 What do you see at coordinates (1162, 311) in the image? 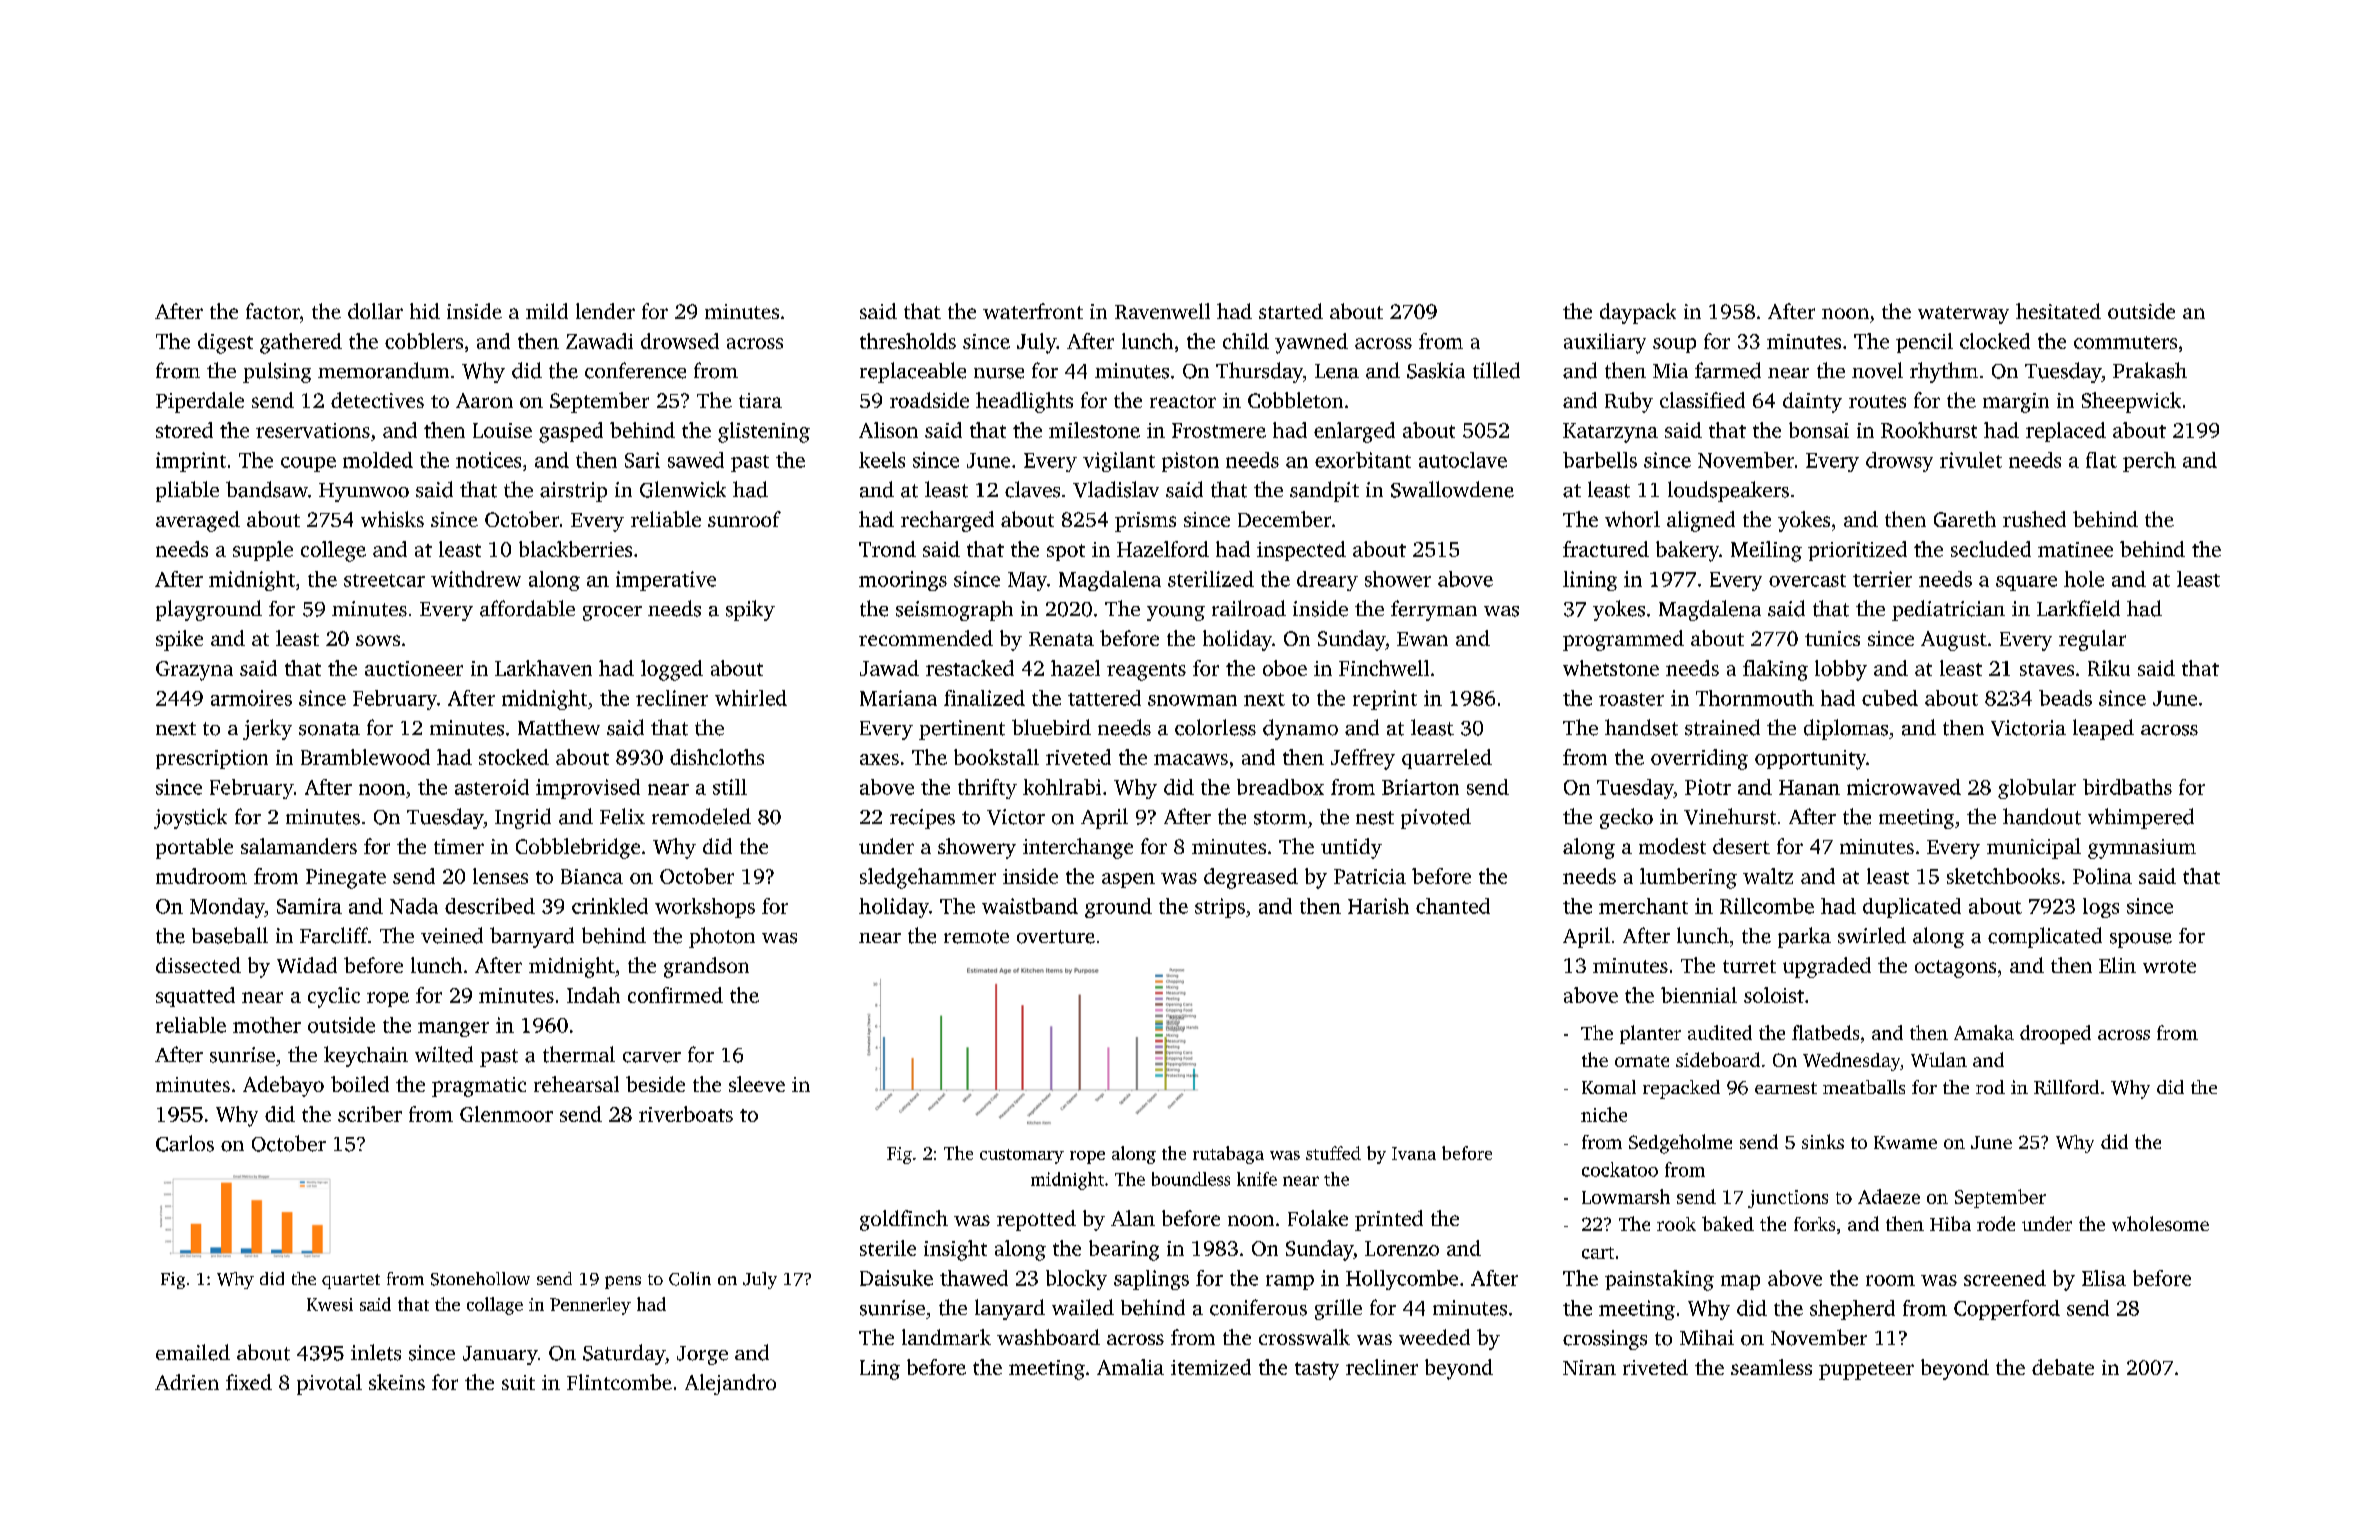
I see `Ravenwell` at bounding box center [1162, 311].
